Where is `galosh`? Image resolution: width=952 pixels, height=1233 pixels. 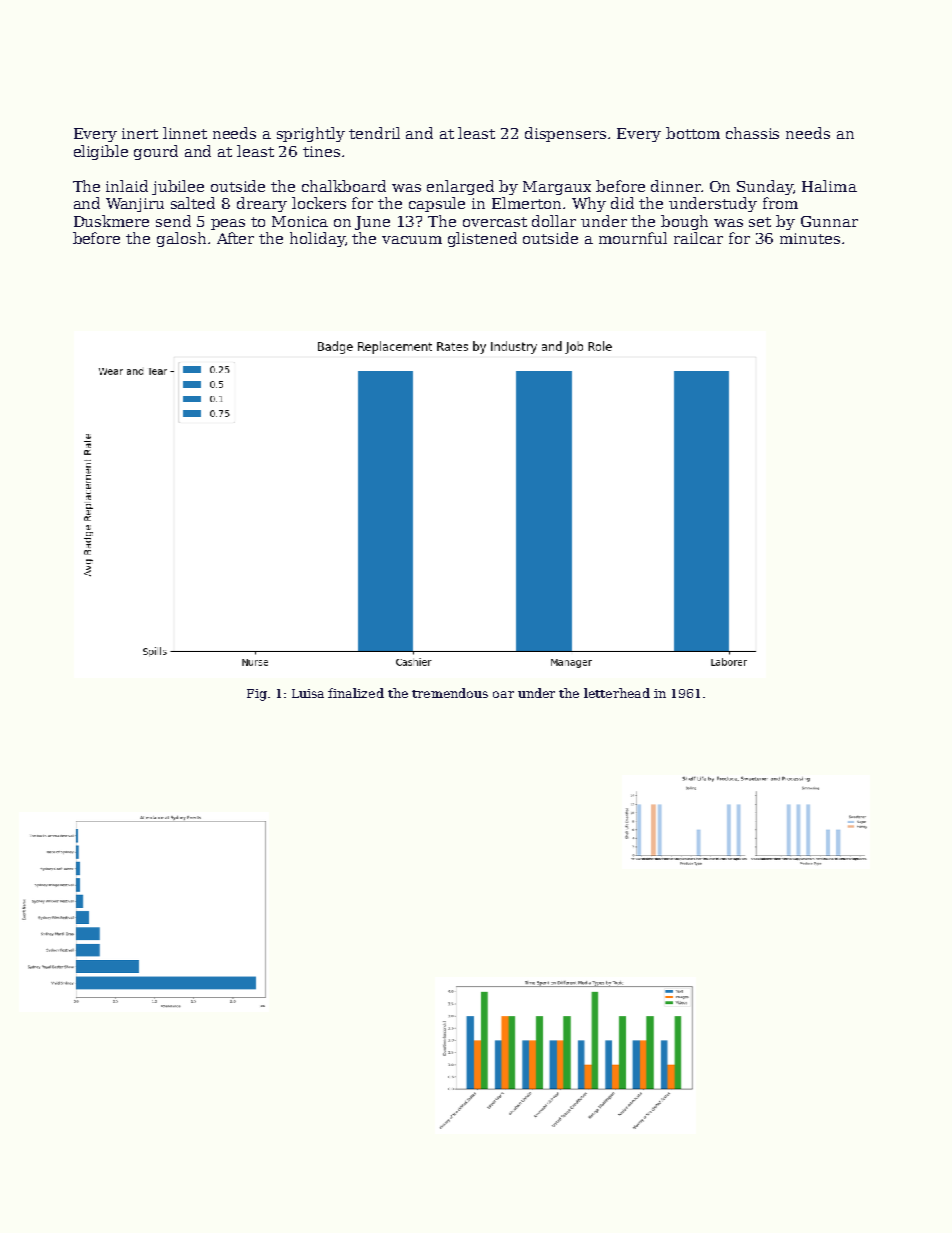
galosh is located at coordinates (181, 239).
